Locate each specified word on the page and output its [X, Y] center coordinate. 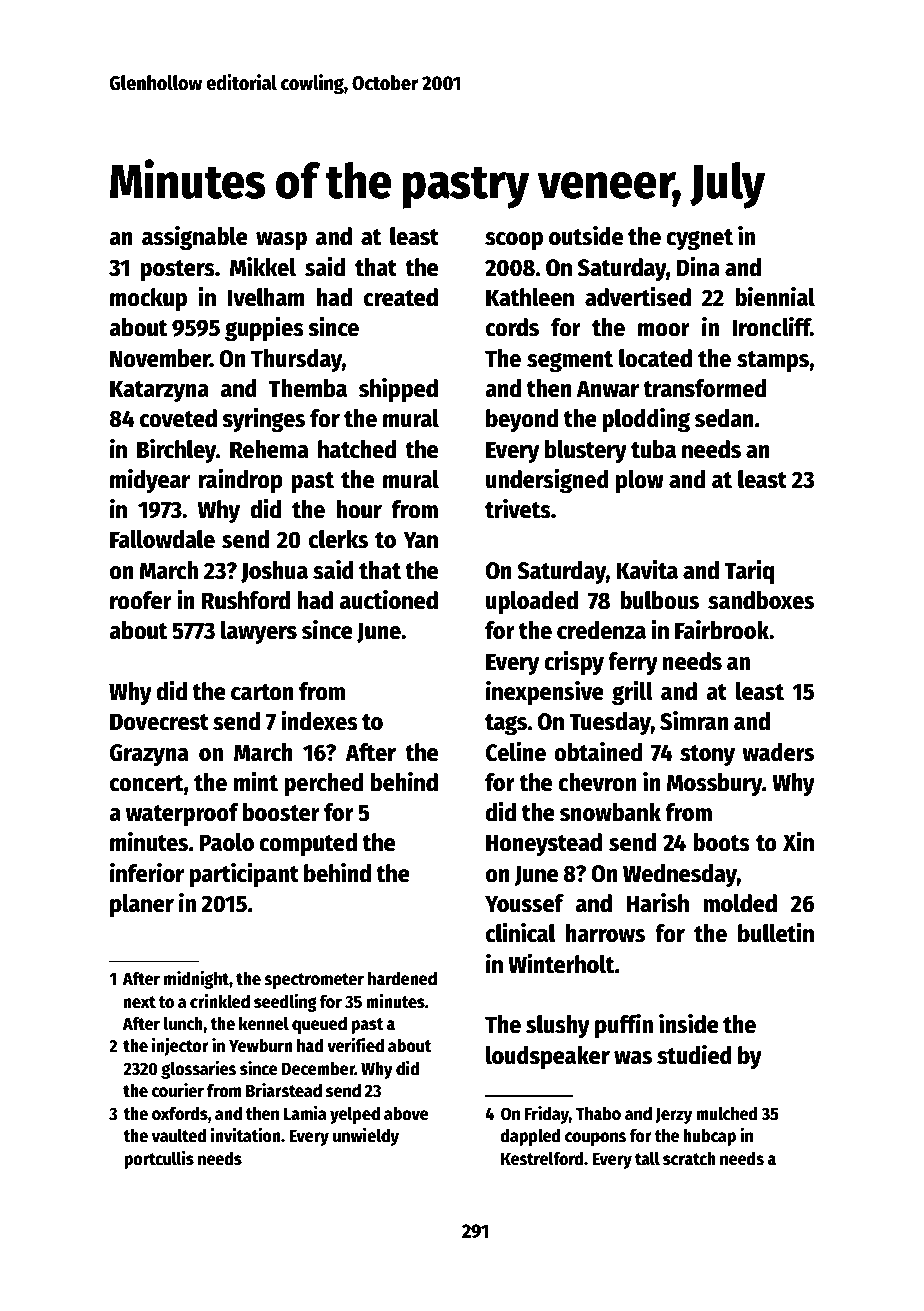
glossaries [198, 1069]
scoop [514, 241]
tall [647, 1159]
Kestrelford [542, 1158]
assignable [195, 238]
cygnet [699, 240]
